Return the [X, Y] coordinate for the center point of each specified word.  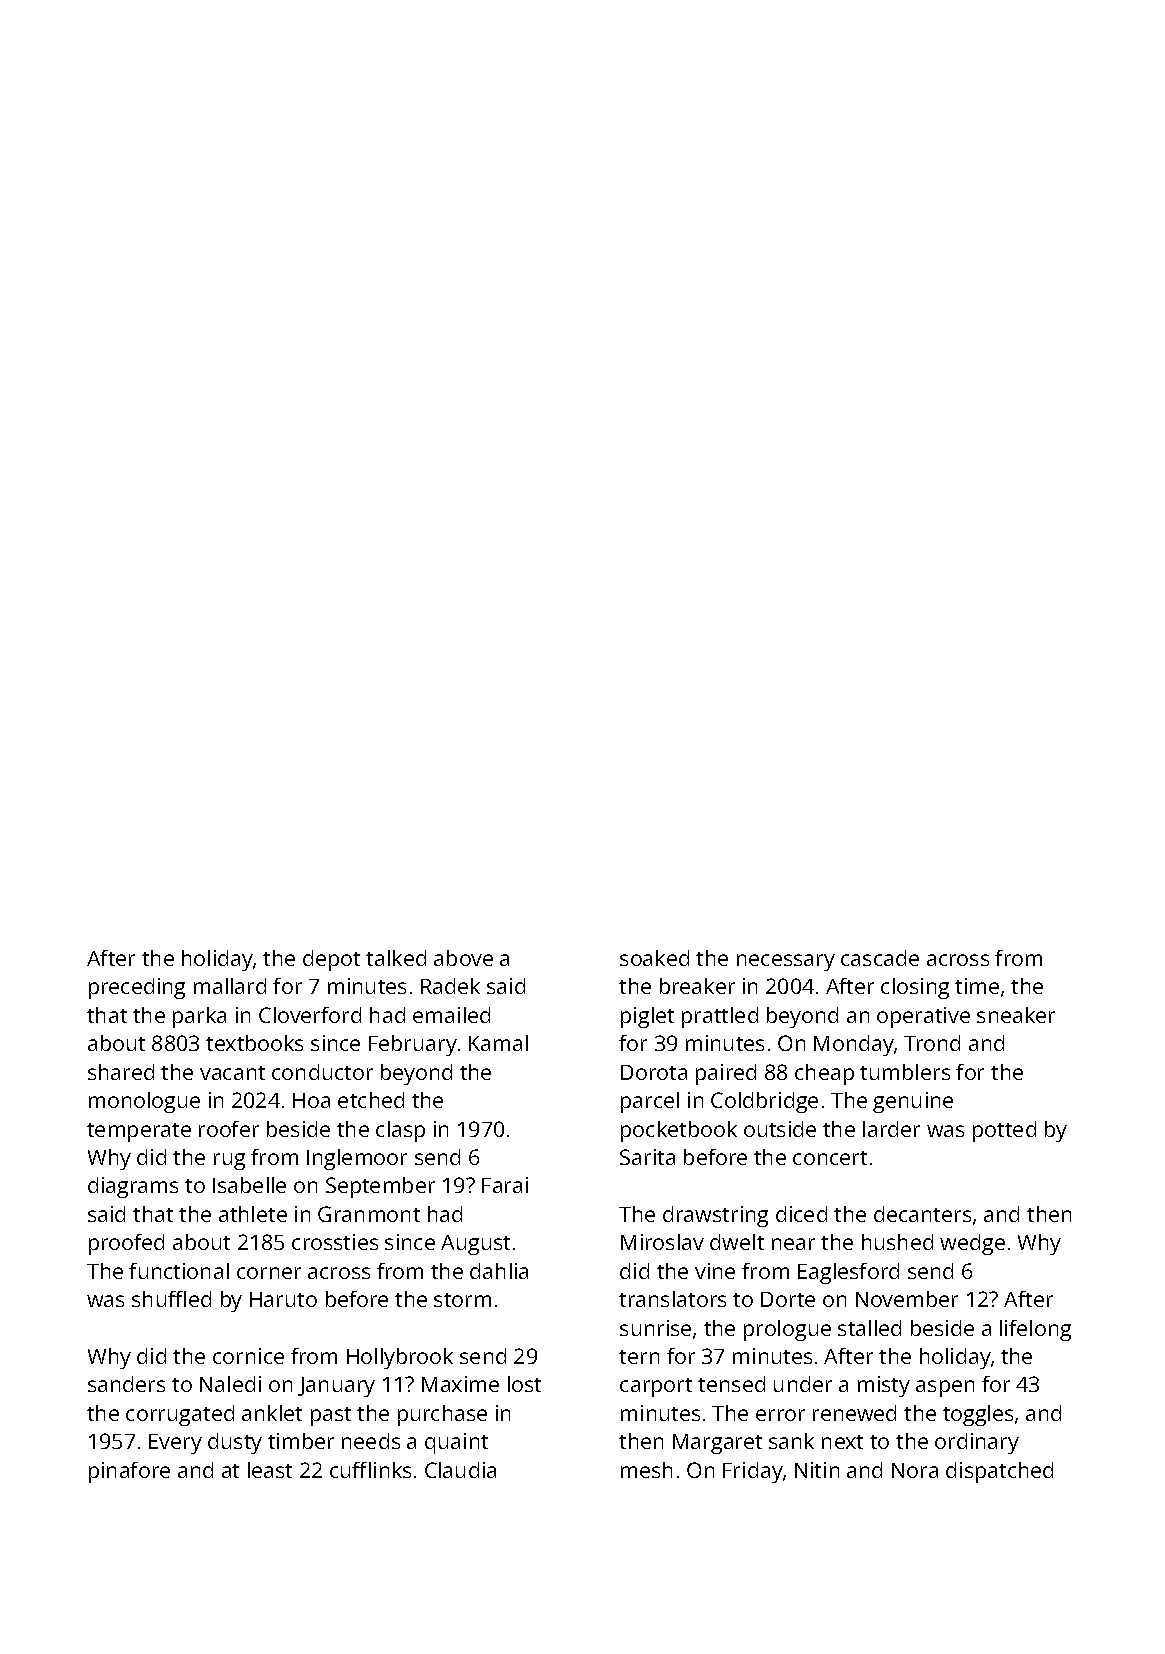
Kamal [498, 1043]
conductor [322, 1072]
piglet [647, 1017]
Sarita [647, 1157]
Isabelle [249, 1185]
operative [923, 1017]
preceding [137, 988]
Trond [932, 1043]
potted [1004, 1131]
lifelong [1035, 1330]
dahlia [499, 1271]
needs [371, 1441]
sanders [126, 1384]
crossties [335, 1242]
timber [301, 1441]
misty [884, 1386]
